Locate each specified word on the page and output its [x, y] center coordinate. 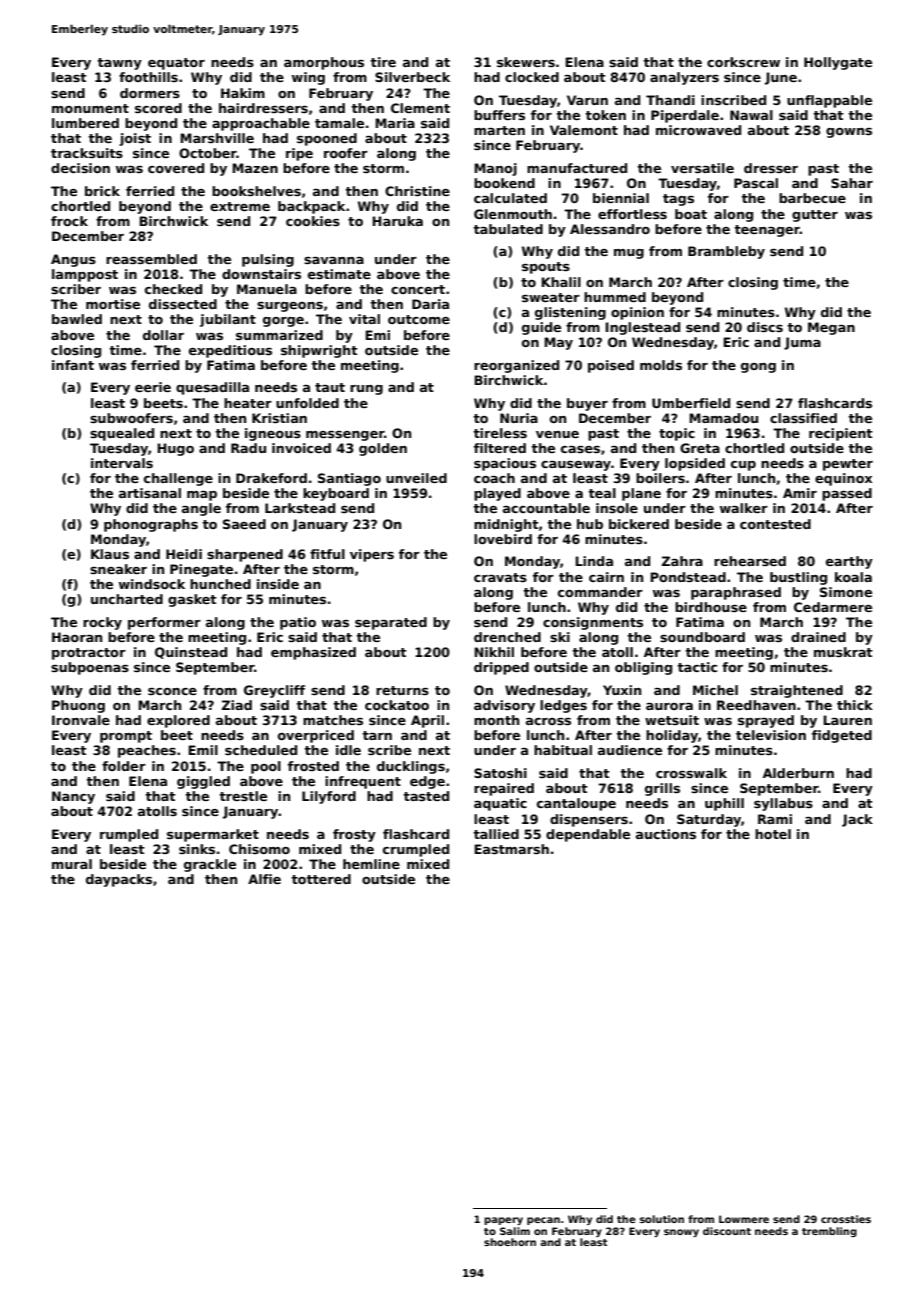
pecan [543, 1221]
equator [176, 64]
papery [503, 1221]
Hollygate [838, 63]
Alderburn [798, 773]
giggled [203, 782]
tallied [496, 834]
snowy [681, 1233]
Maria [395, 123]
